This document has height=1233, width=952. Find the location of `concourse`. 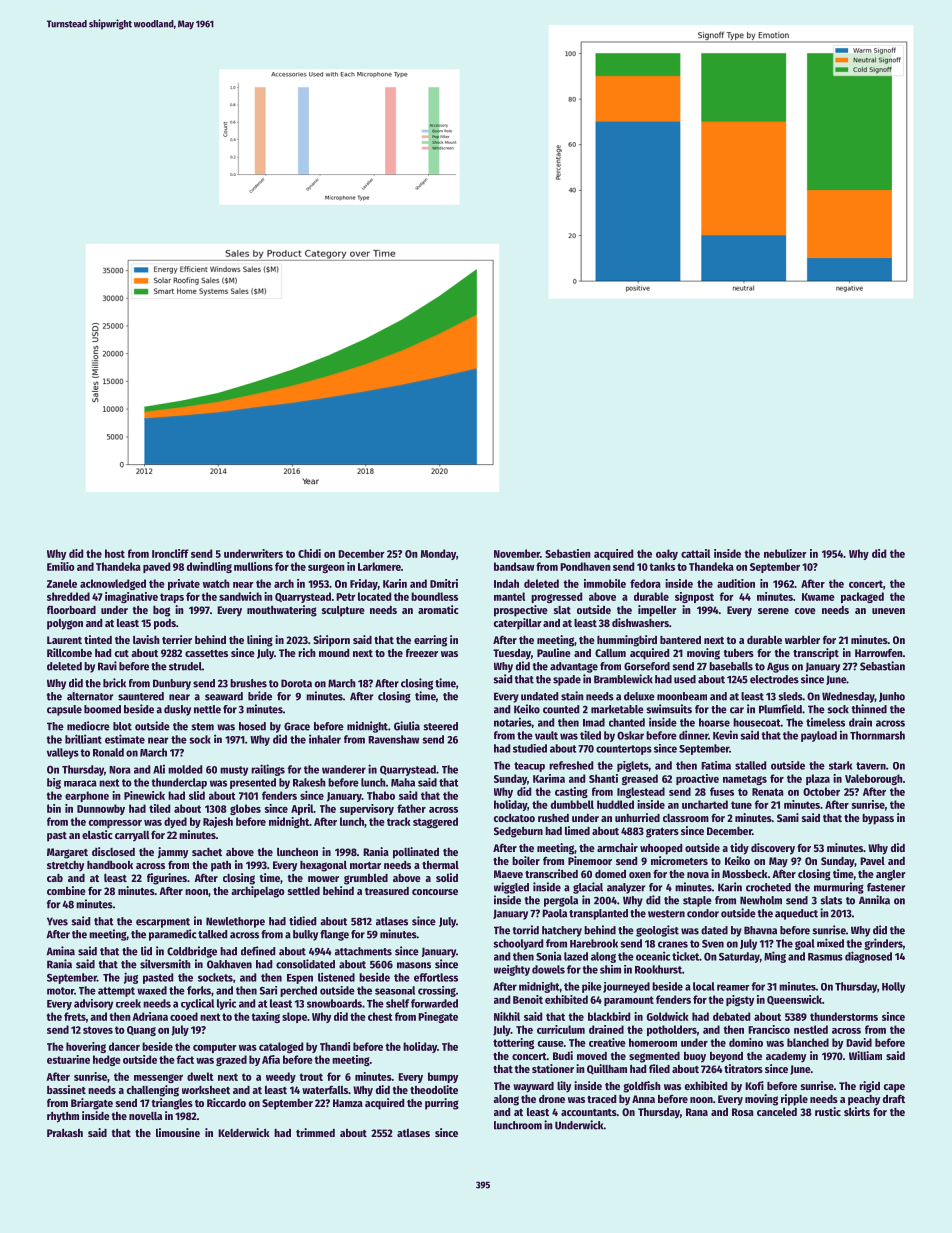

concourse is located at coordinates (435, 892).
